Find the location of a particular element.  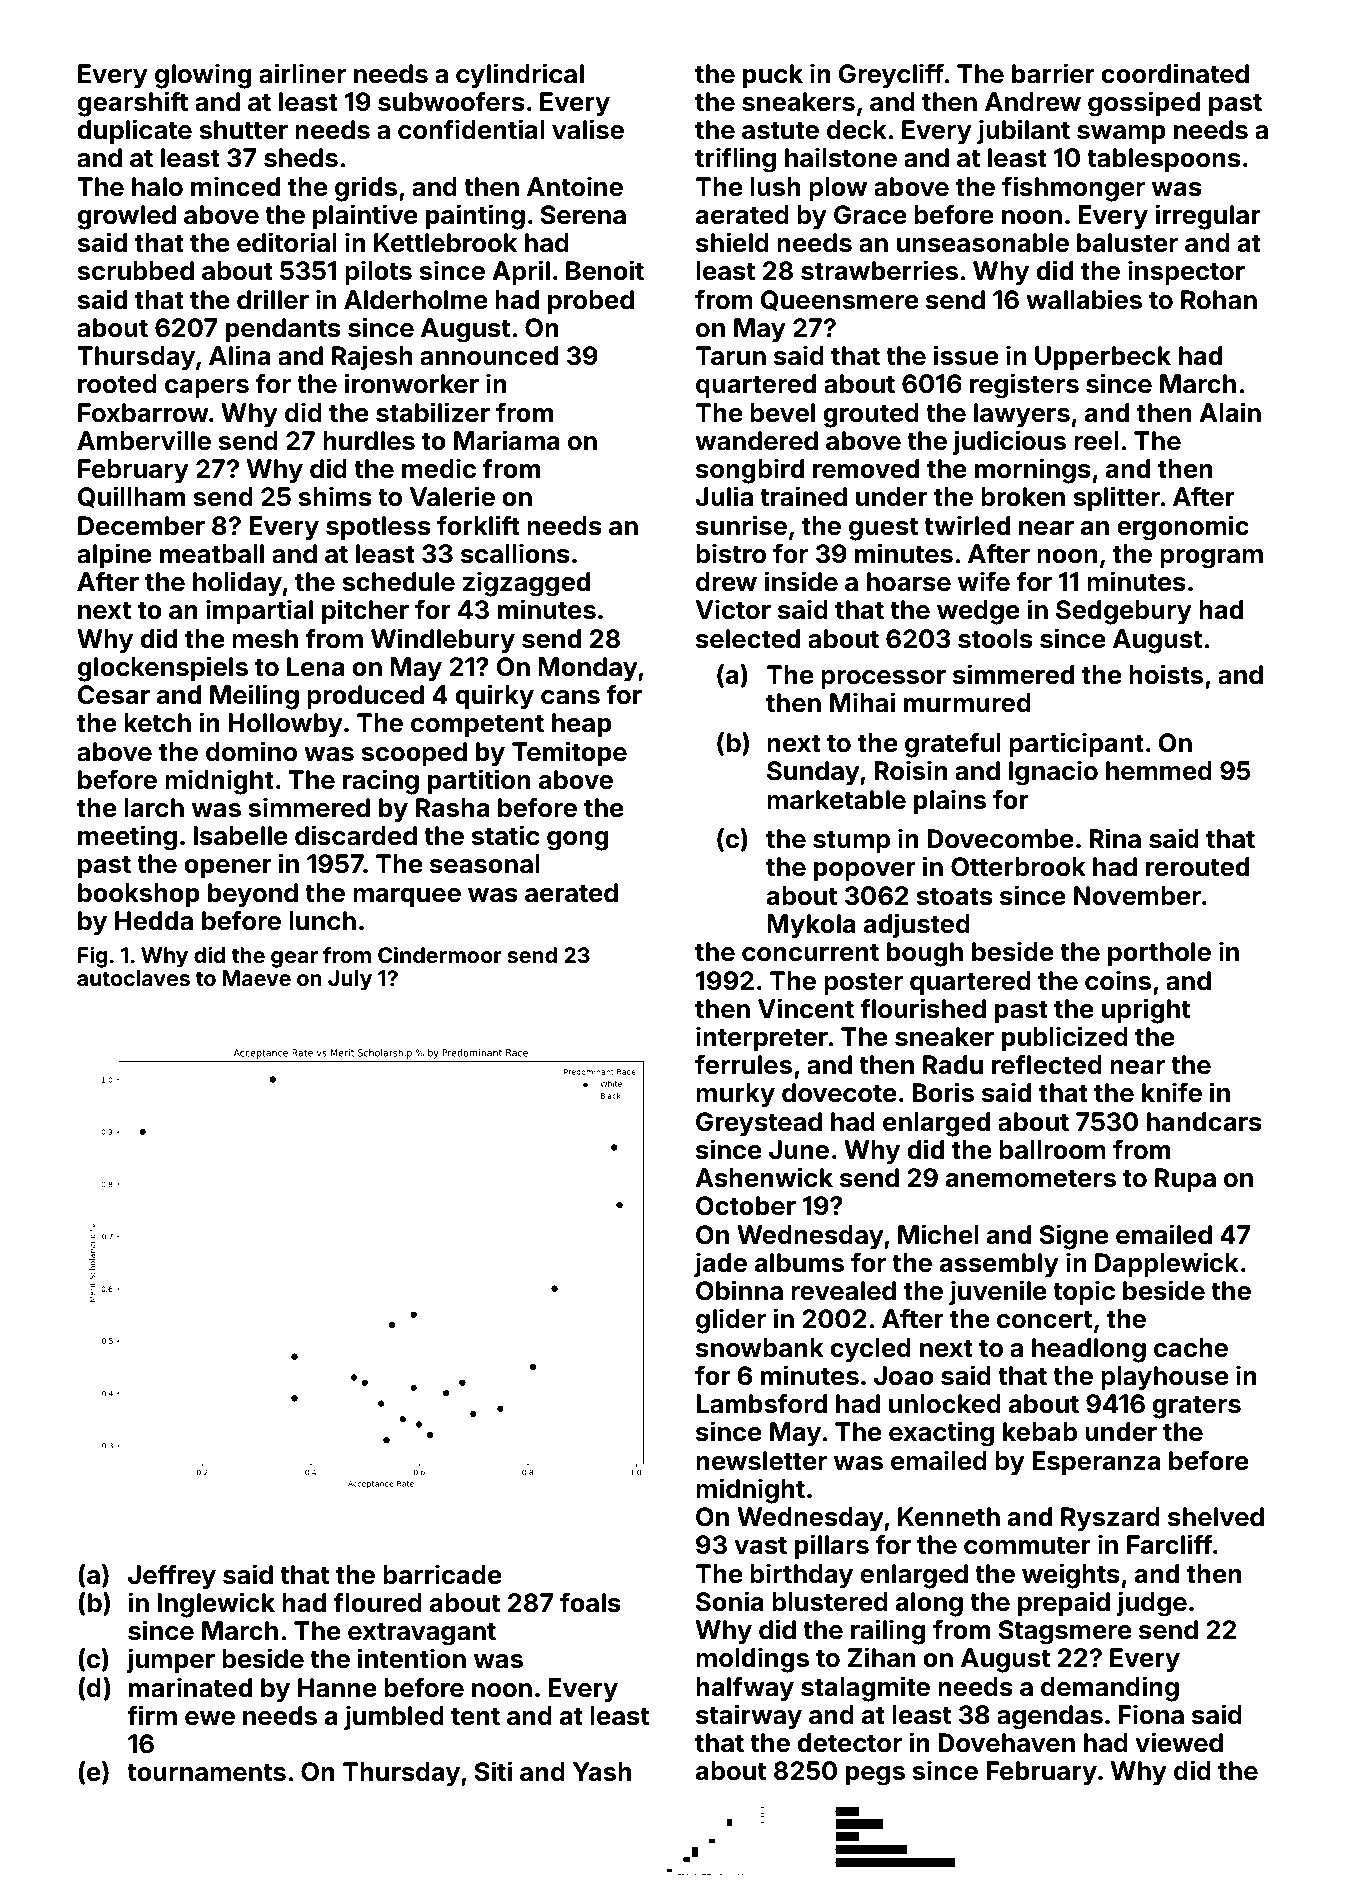

Queensmere is located at coordinates (840, 300).
